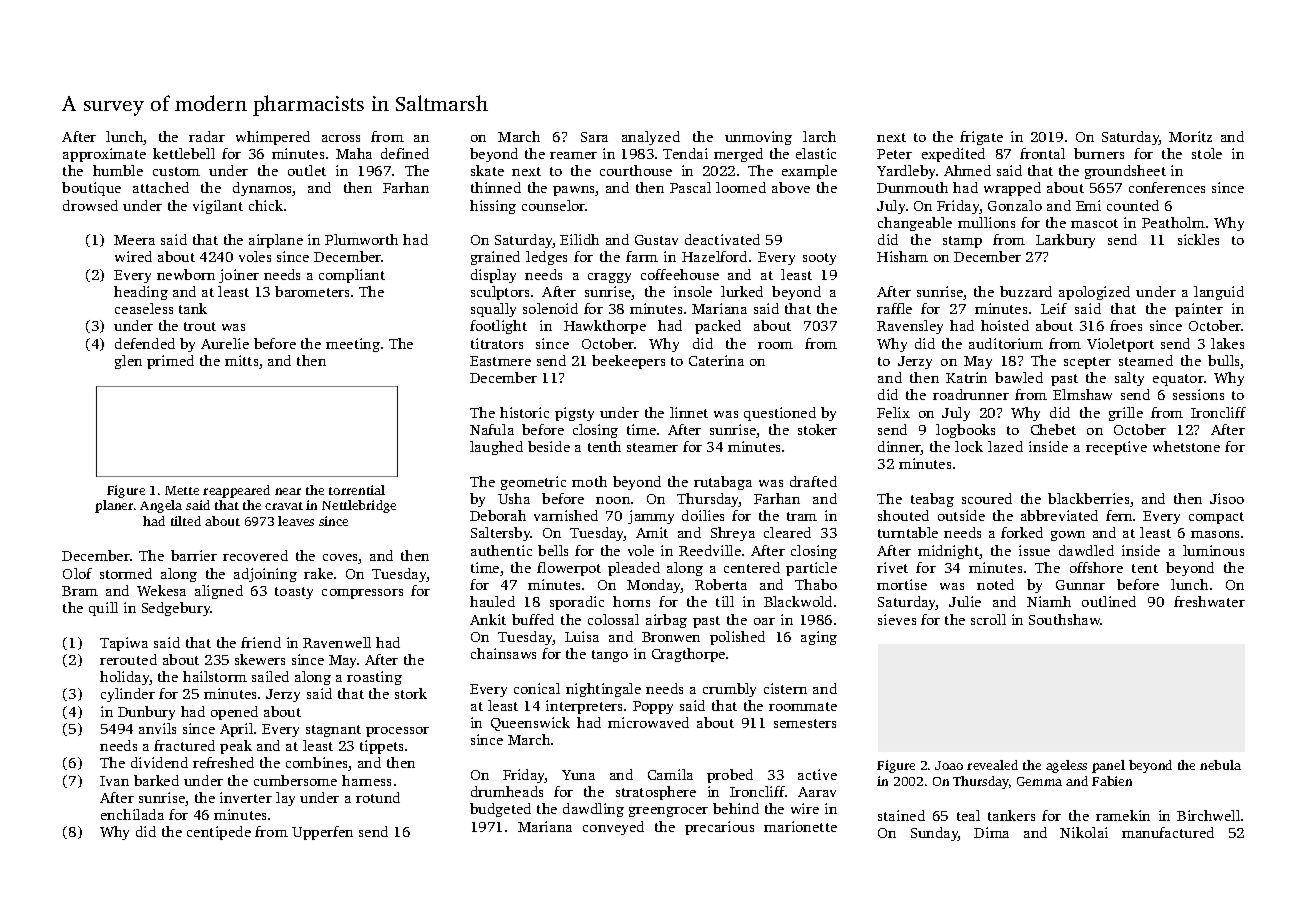 The image size is (1308, 924). What do you see at coordinates (128, 695) in the document?
I see `cylinder` at bounding box center [128, 695].
